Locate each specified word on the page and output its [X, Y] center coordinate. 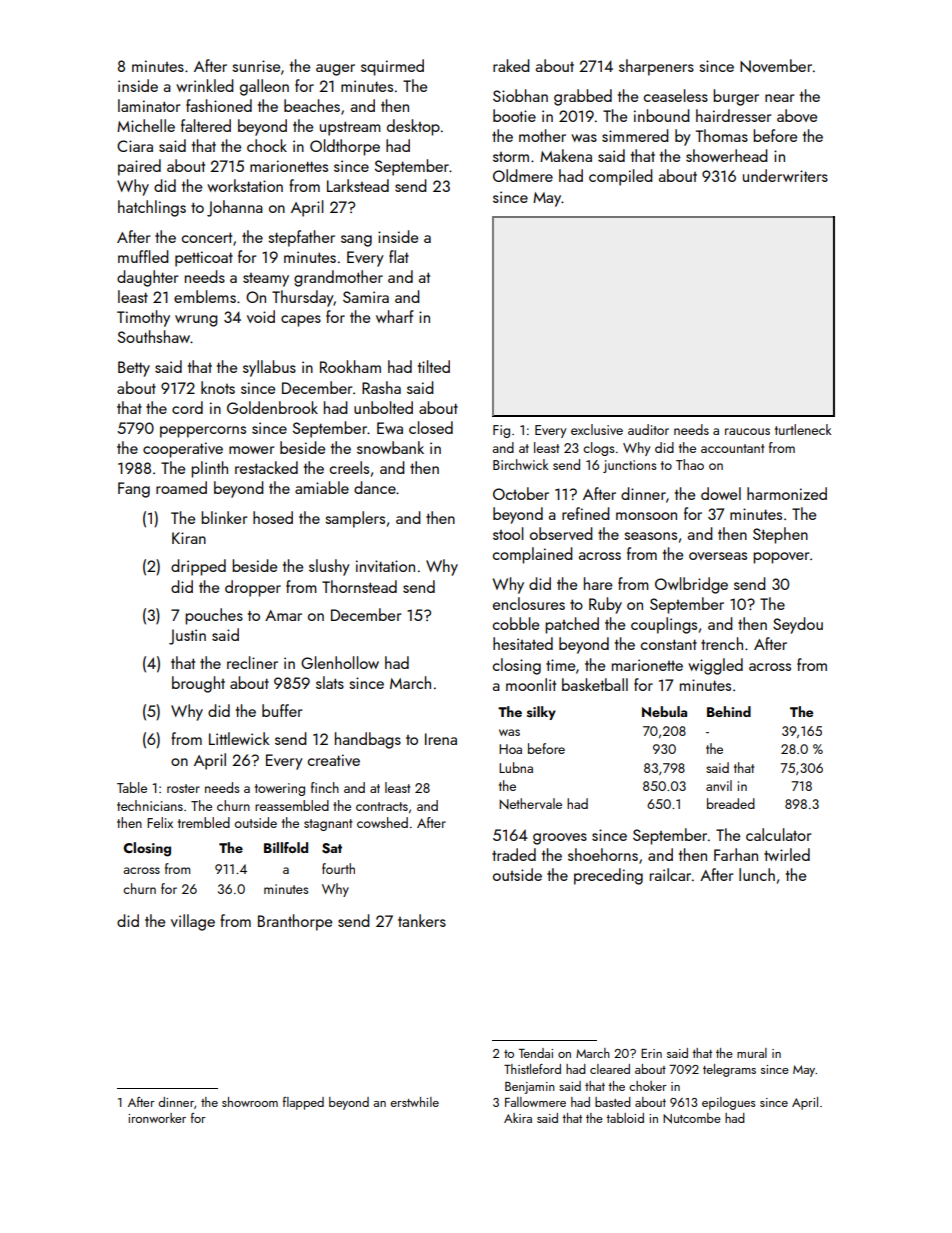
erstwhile [414, 1102]
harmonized [787, 493]
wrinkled [205, 85]
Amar [283, 615]
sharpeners [656, 67]
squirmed [392, 67]
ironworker [157, 1118]
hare [598, 583]
